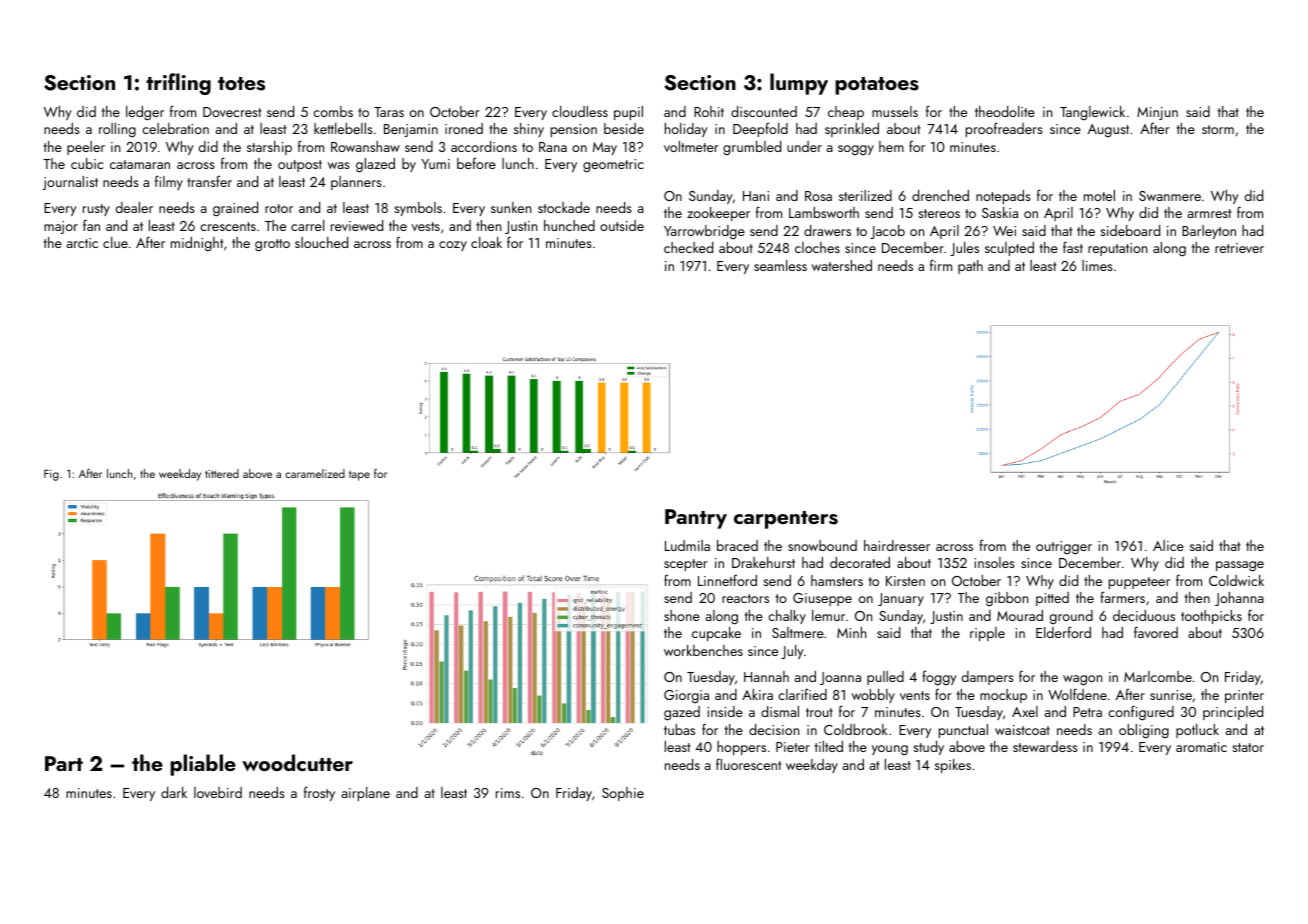 The height and width of the screenshot is (924, 1308). What do you see at coordinates (799, 84) in the screenshot?
I see `lumpy` at bounding box center [799, 84].
